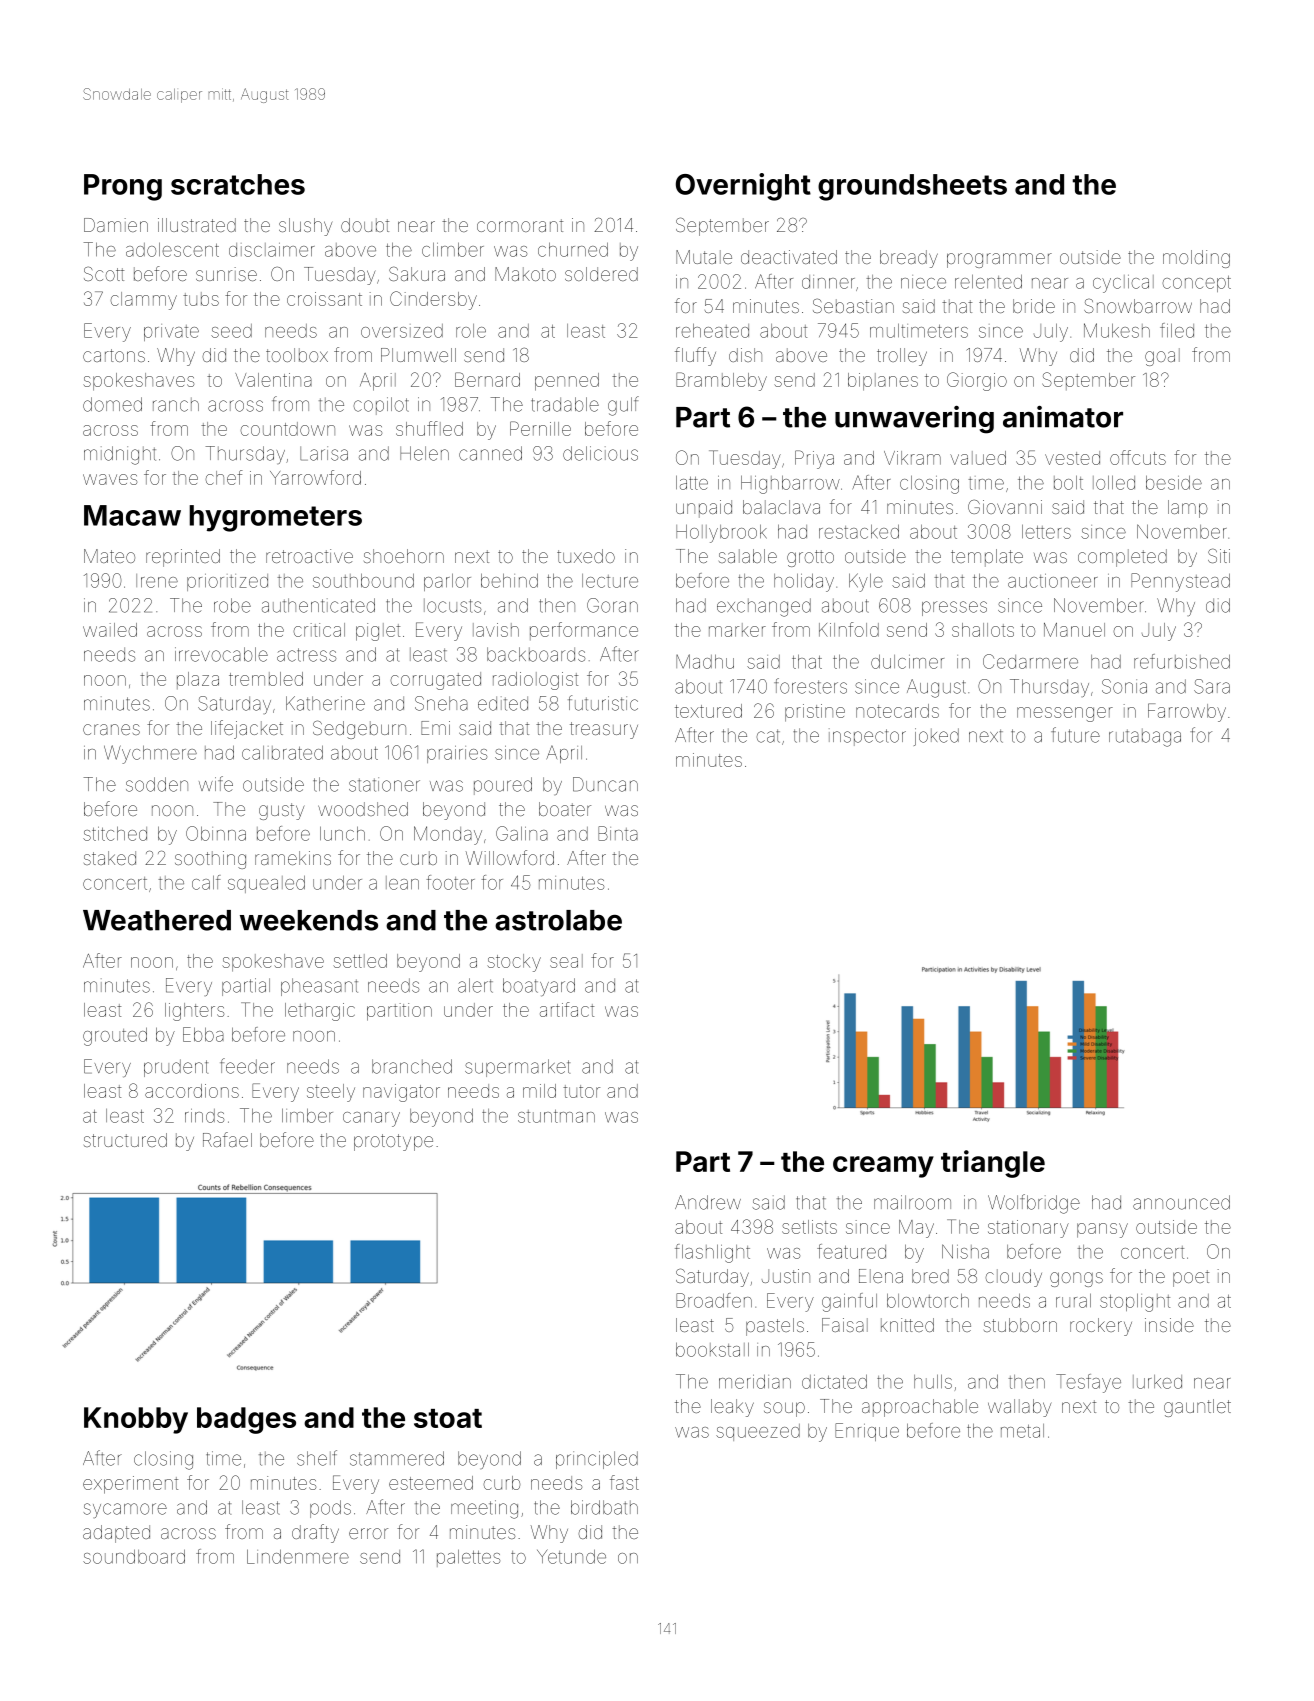 The width and height of the screenshot is (1314, 1701). Describe the element at coordinates (520, 225) in the screenshot. I see `cormorant` at that location.
